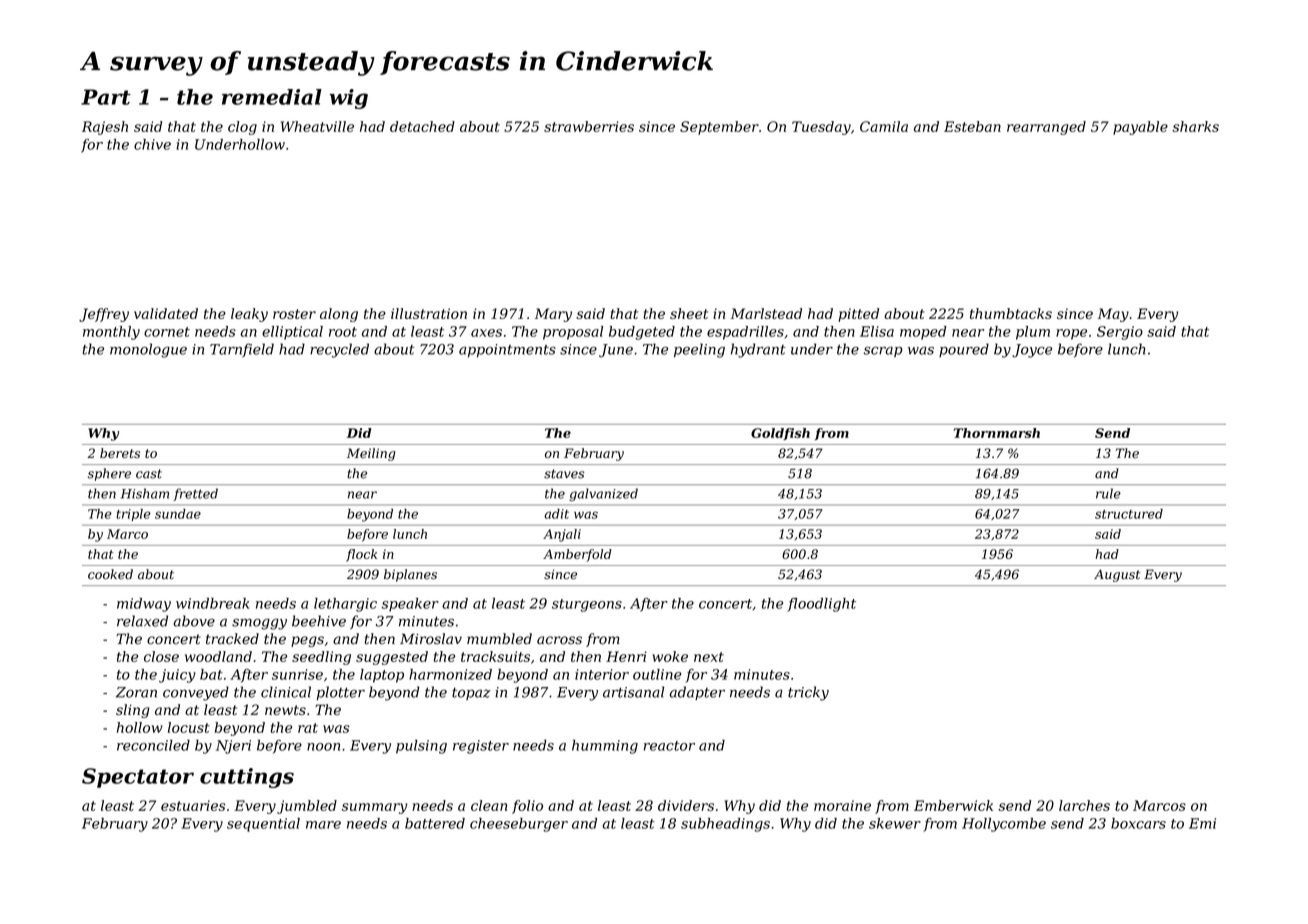 Image resolution: width=1308 pixels, height=924 pixels. Describe the element at coordinates (587, 605) in the screenshot. I see `sturgeons` at that location.
